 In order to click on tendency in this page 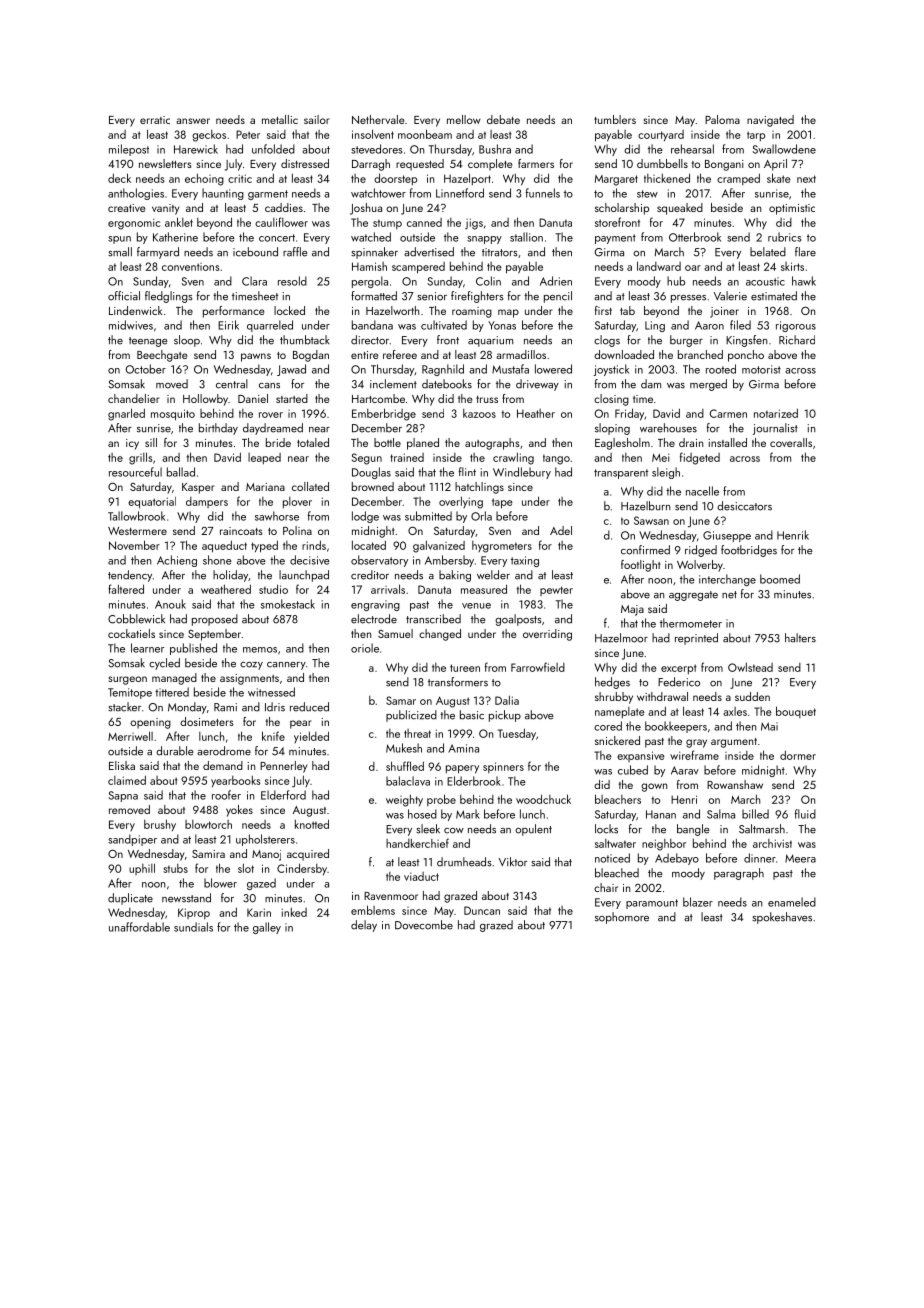, I will do `click(130, 576)`.
